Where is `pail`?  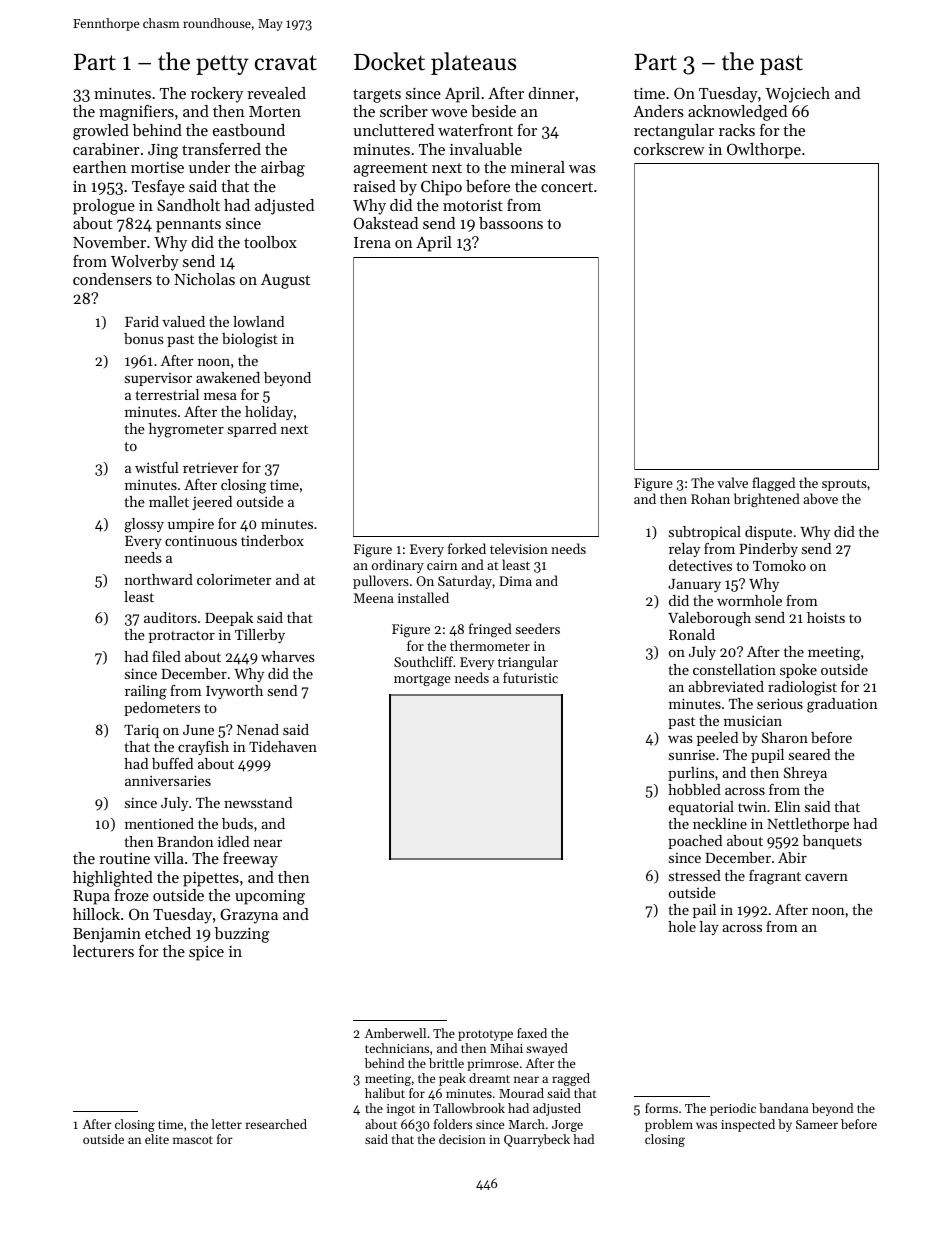 pail is located at coordinates (704, 911).
